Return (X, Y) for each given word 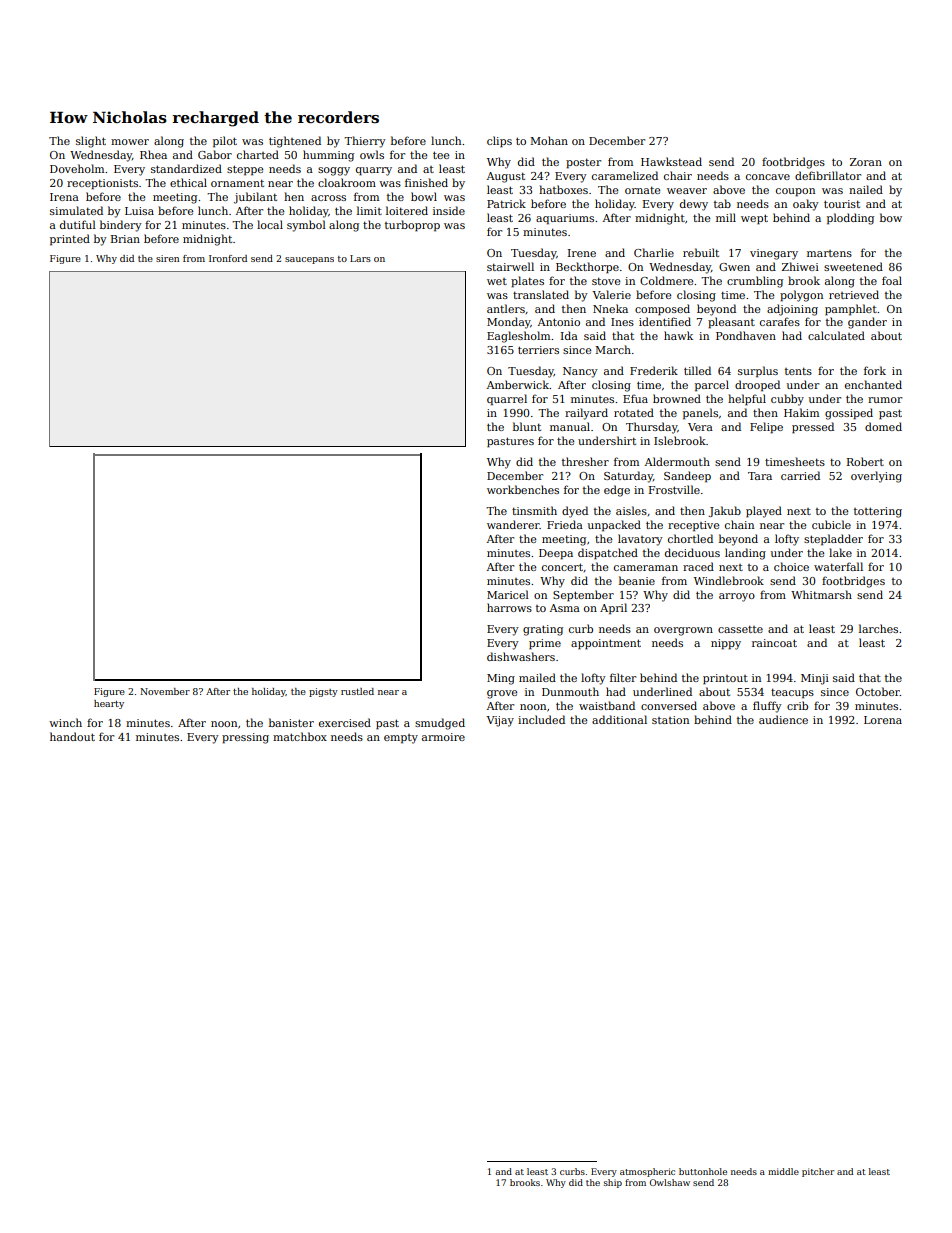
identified (665, 321)
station (670, 720)
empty (401, 739)
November (165, 691)
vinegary (774, 254)
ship (613, 1183)
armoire (443, 737)
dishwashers (521, 656)
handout (72, 736)
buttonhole (703, 1171)
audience (783, 719)
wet (497, 281)
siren (167, 258)
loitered (407, 210)
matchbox (300, 736)
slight (91, 142)
